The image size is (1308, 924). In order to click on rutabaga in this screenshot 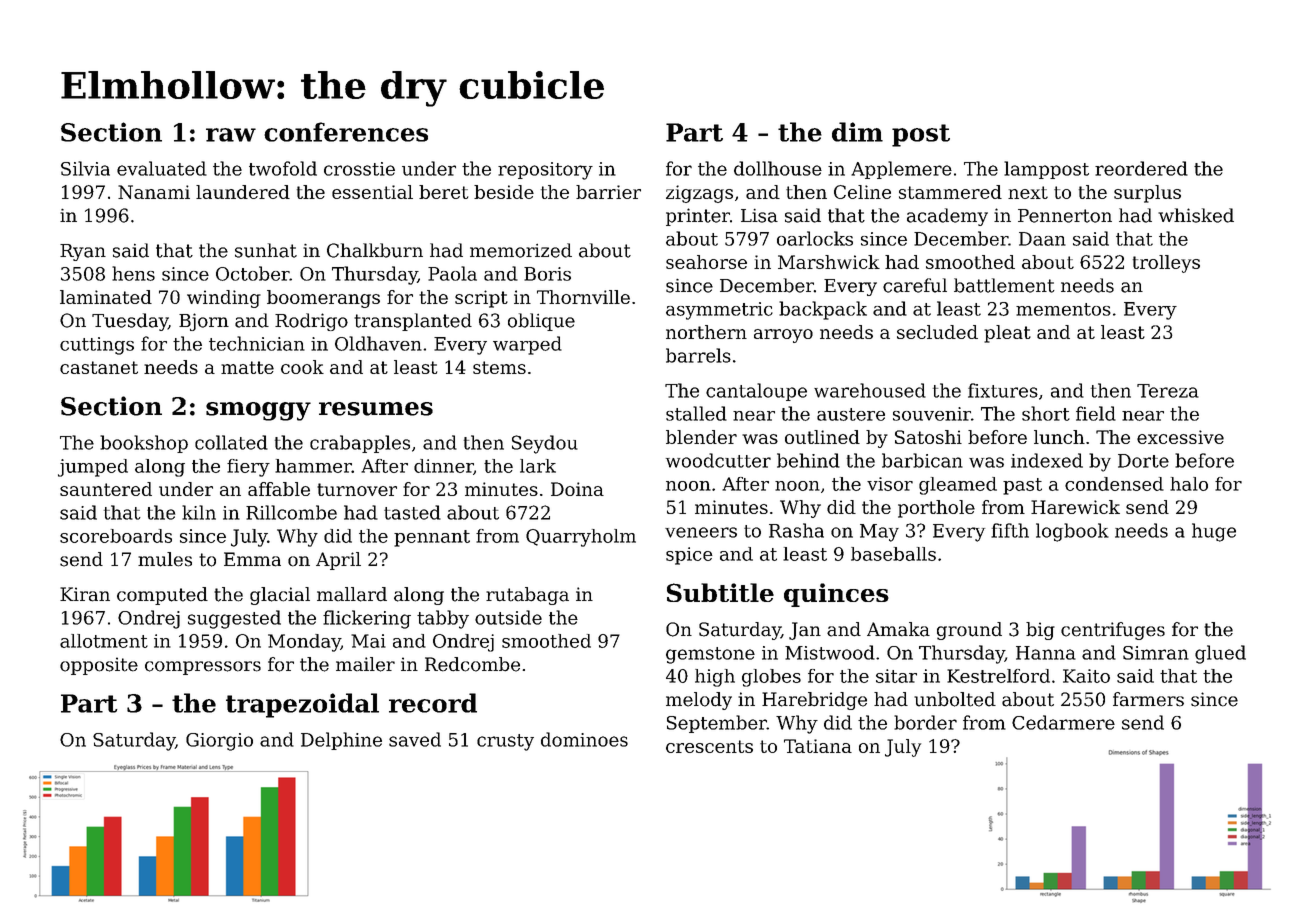, I will do `click(527, 596)`.
